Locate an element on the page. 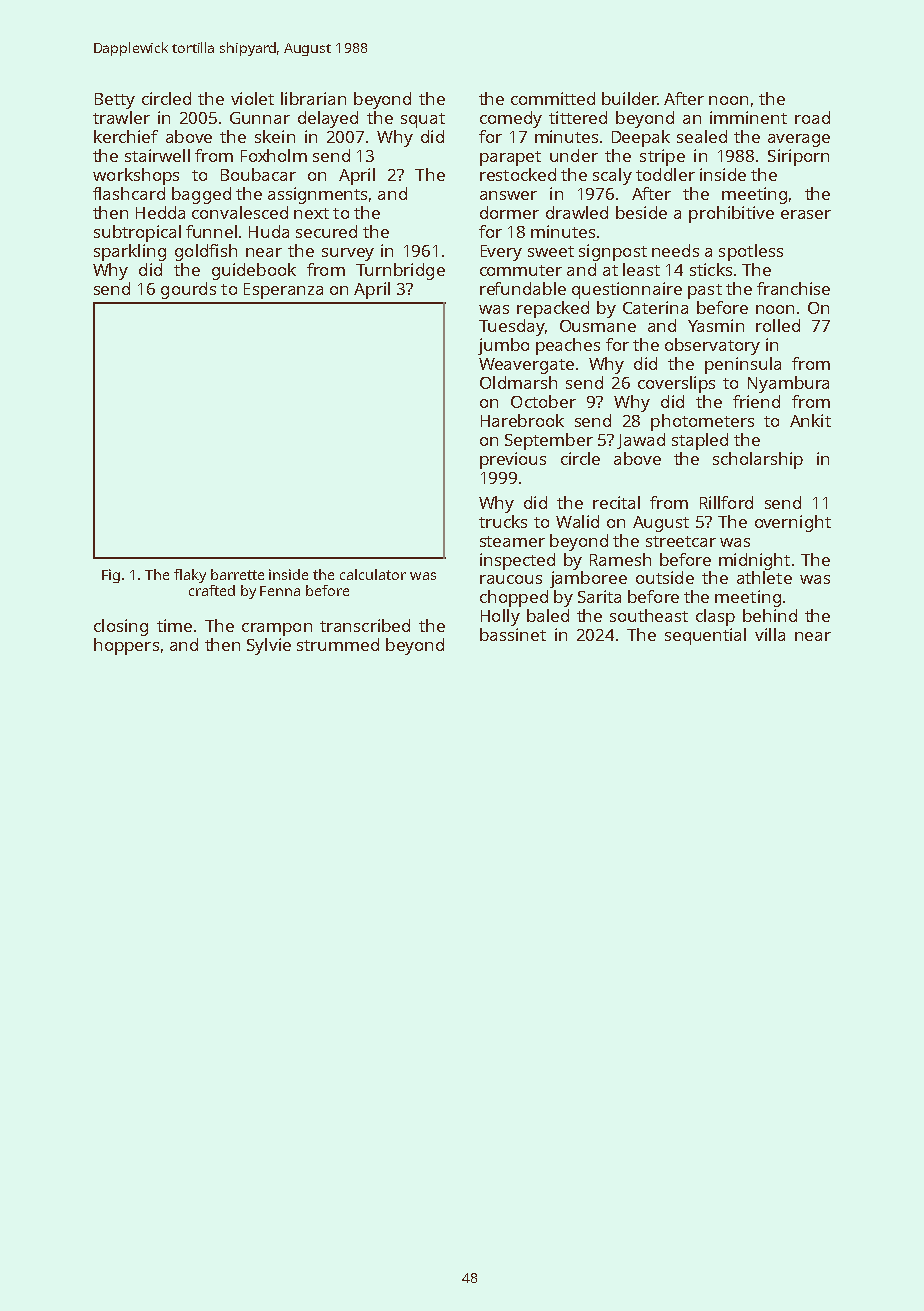 The height and width of the page is (1311, 924). librarian is located at coordinates (313, 98).
